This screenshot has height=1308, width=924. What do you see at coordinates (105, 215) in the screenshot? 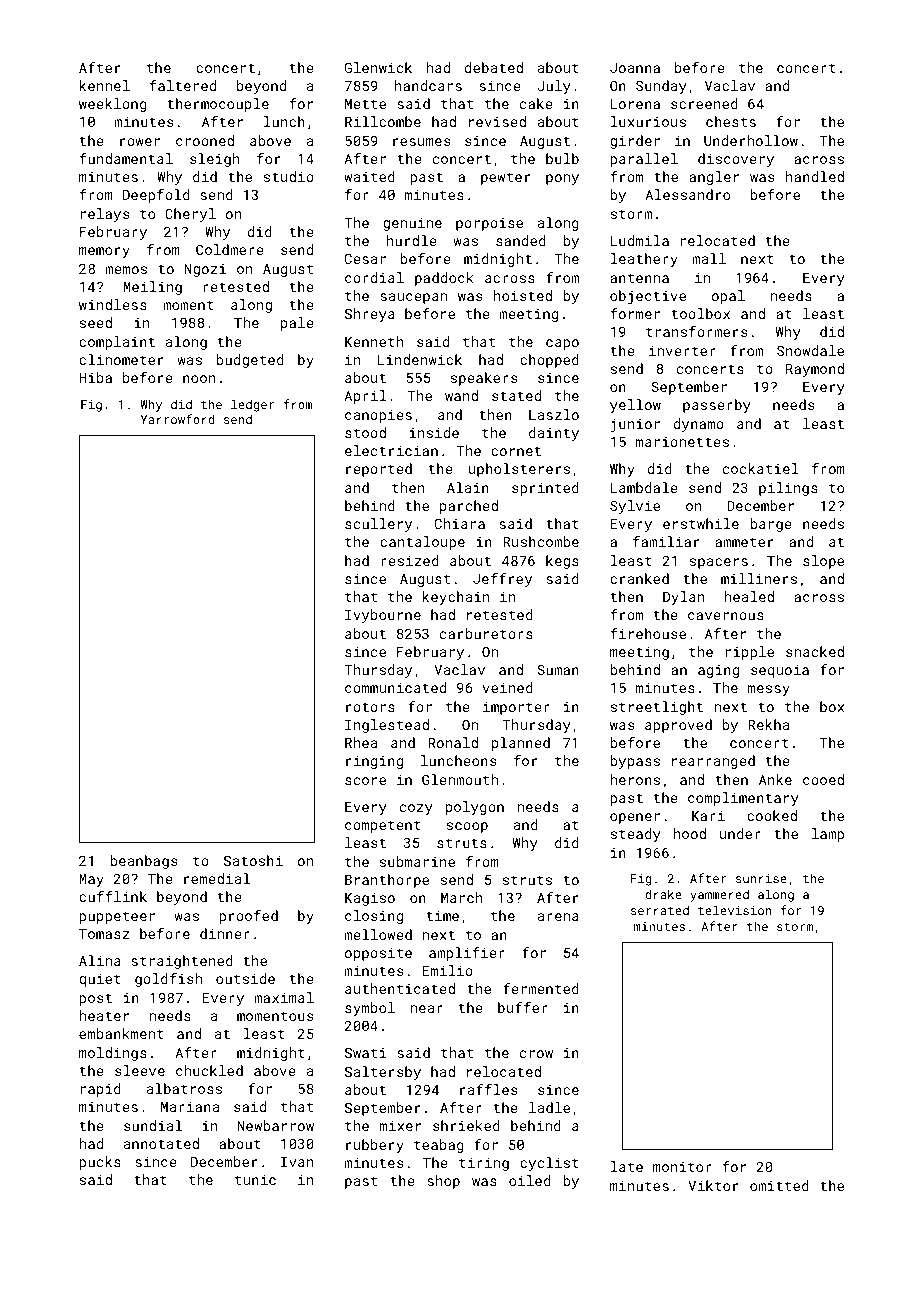
I see `relays` at bounding box center [105, 215].
